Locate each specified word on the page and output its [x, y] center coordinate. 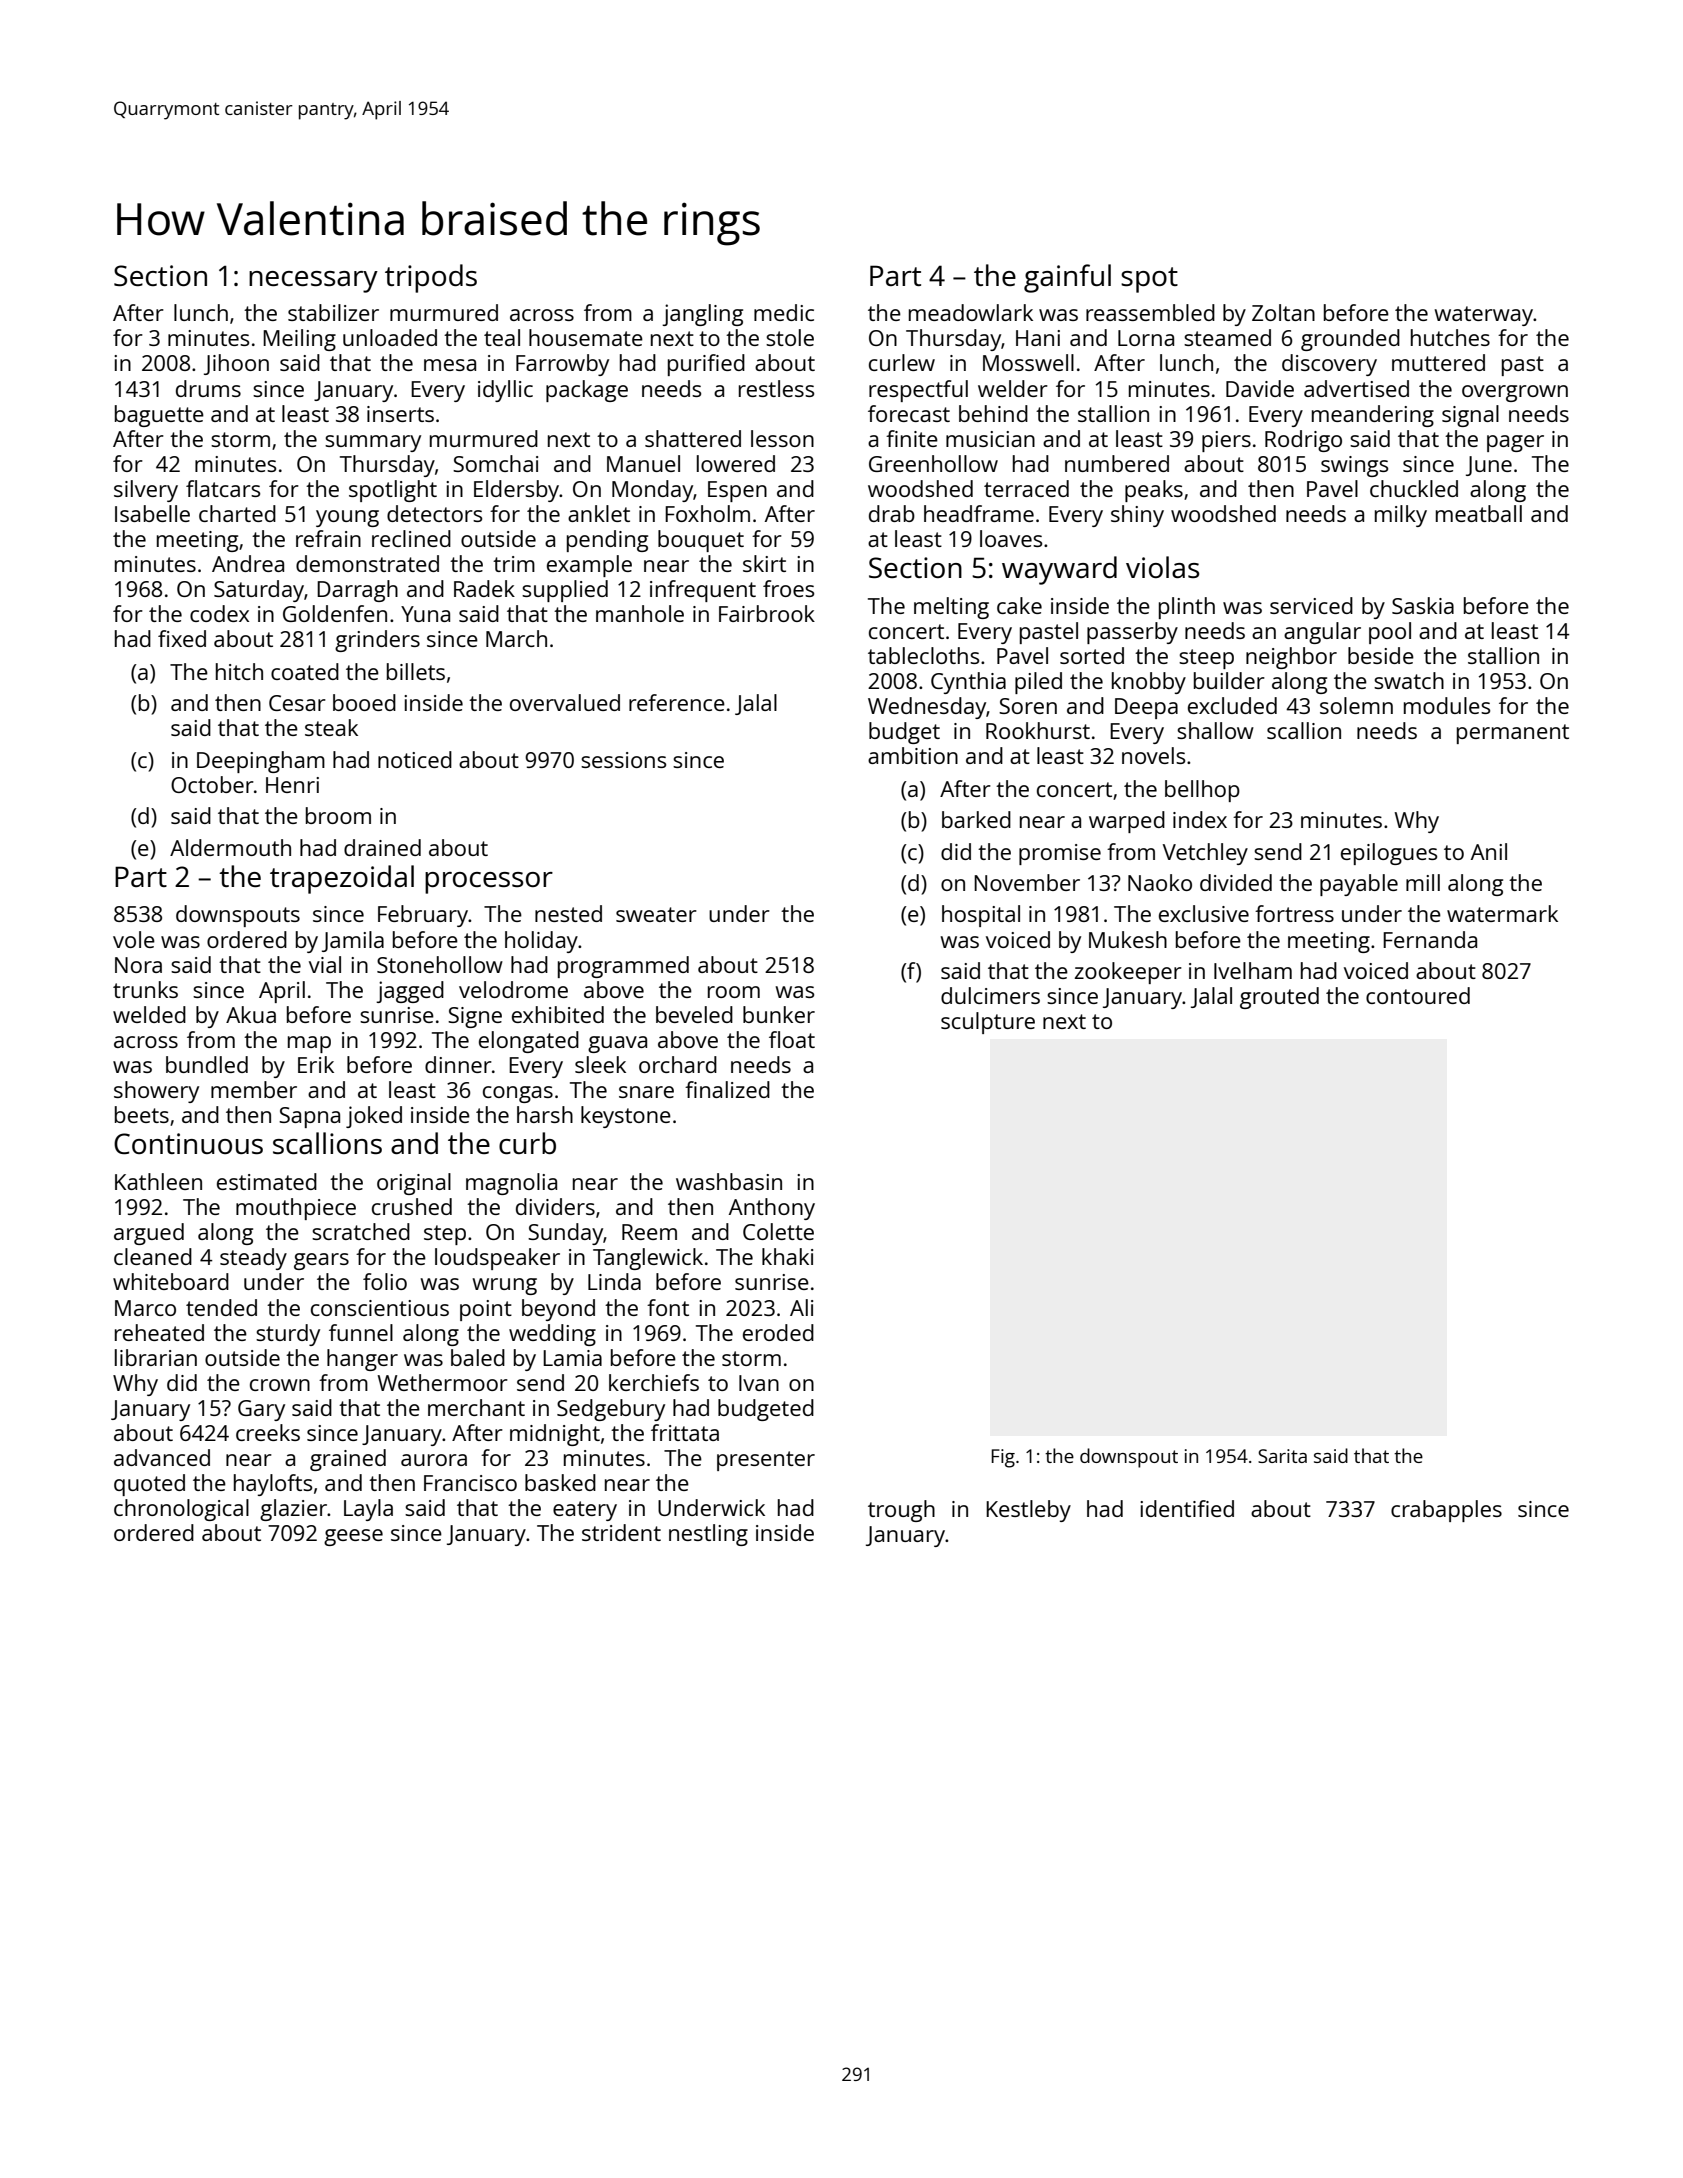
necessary [313, 282]
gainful [1067, 278]
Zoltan [1283, 312]
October [212, 784]
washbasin [729, 1181]
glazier [293, 1510]
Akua [251, 1014]
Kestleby [1028, 1511]
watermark [1502, 913]
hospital [981, 916]
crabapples [1446, 1511]
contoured [1418, 995]
